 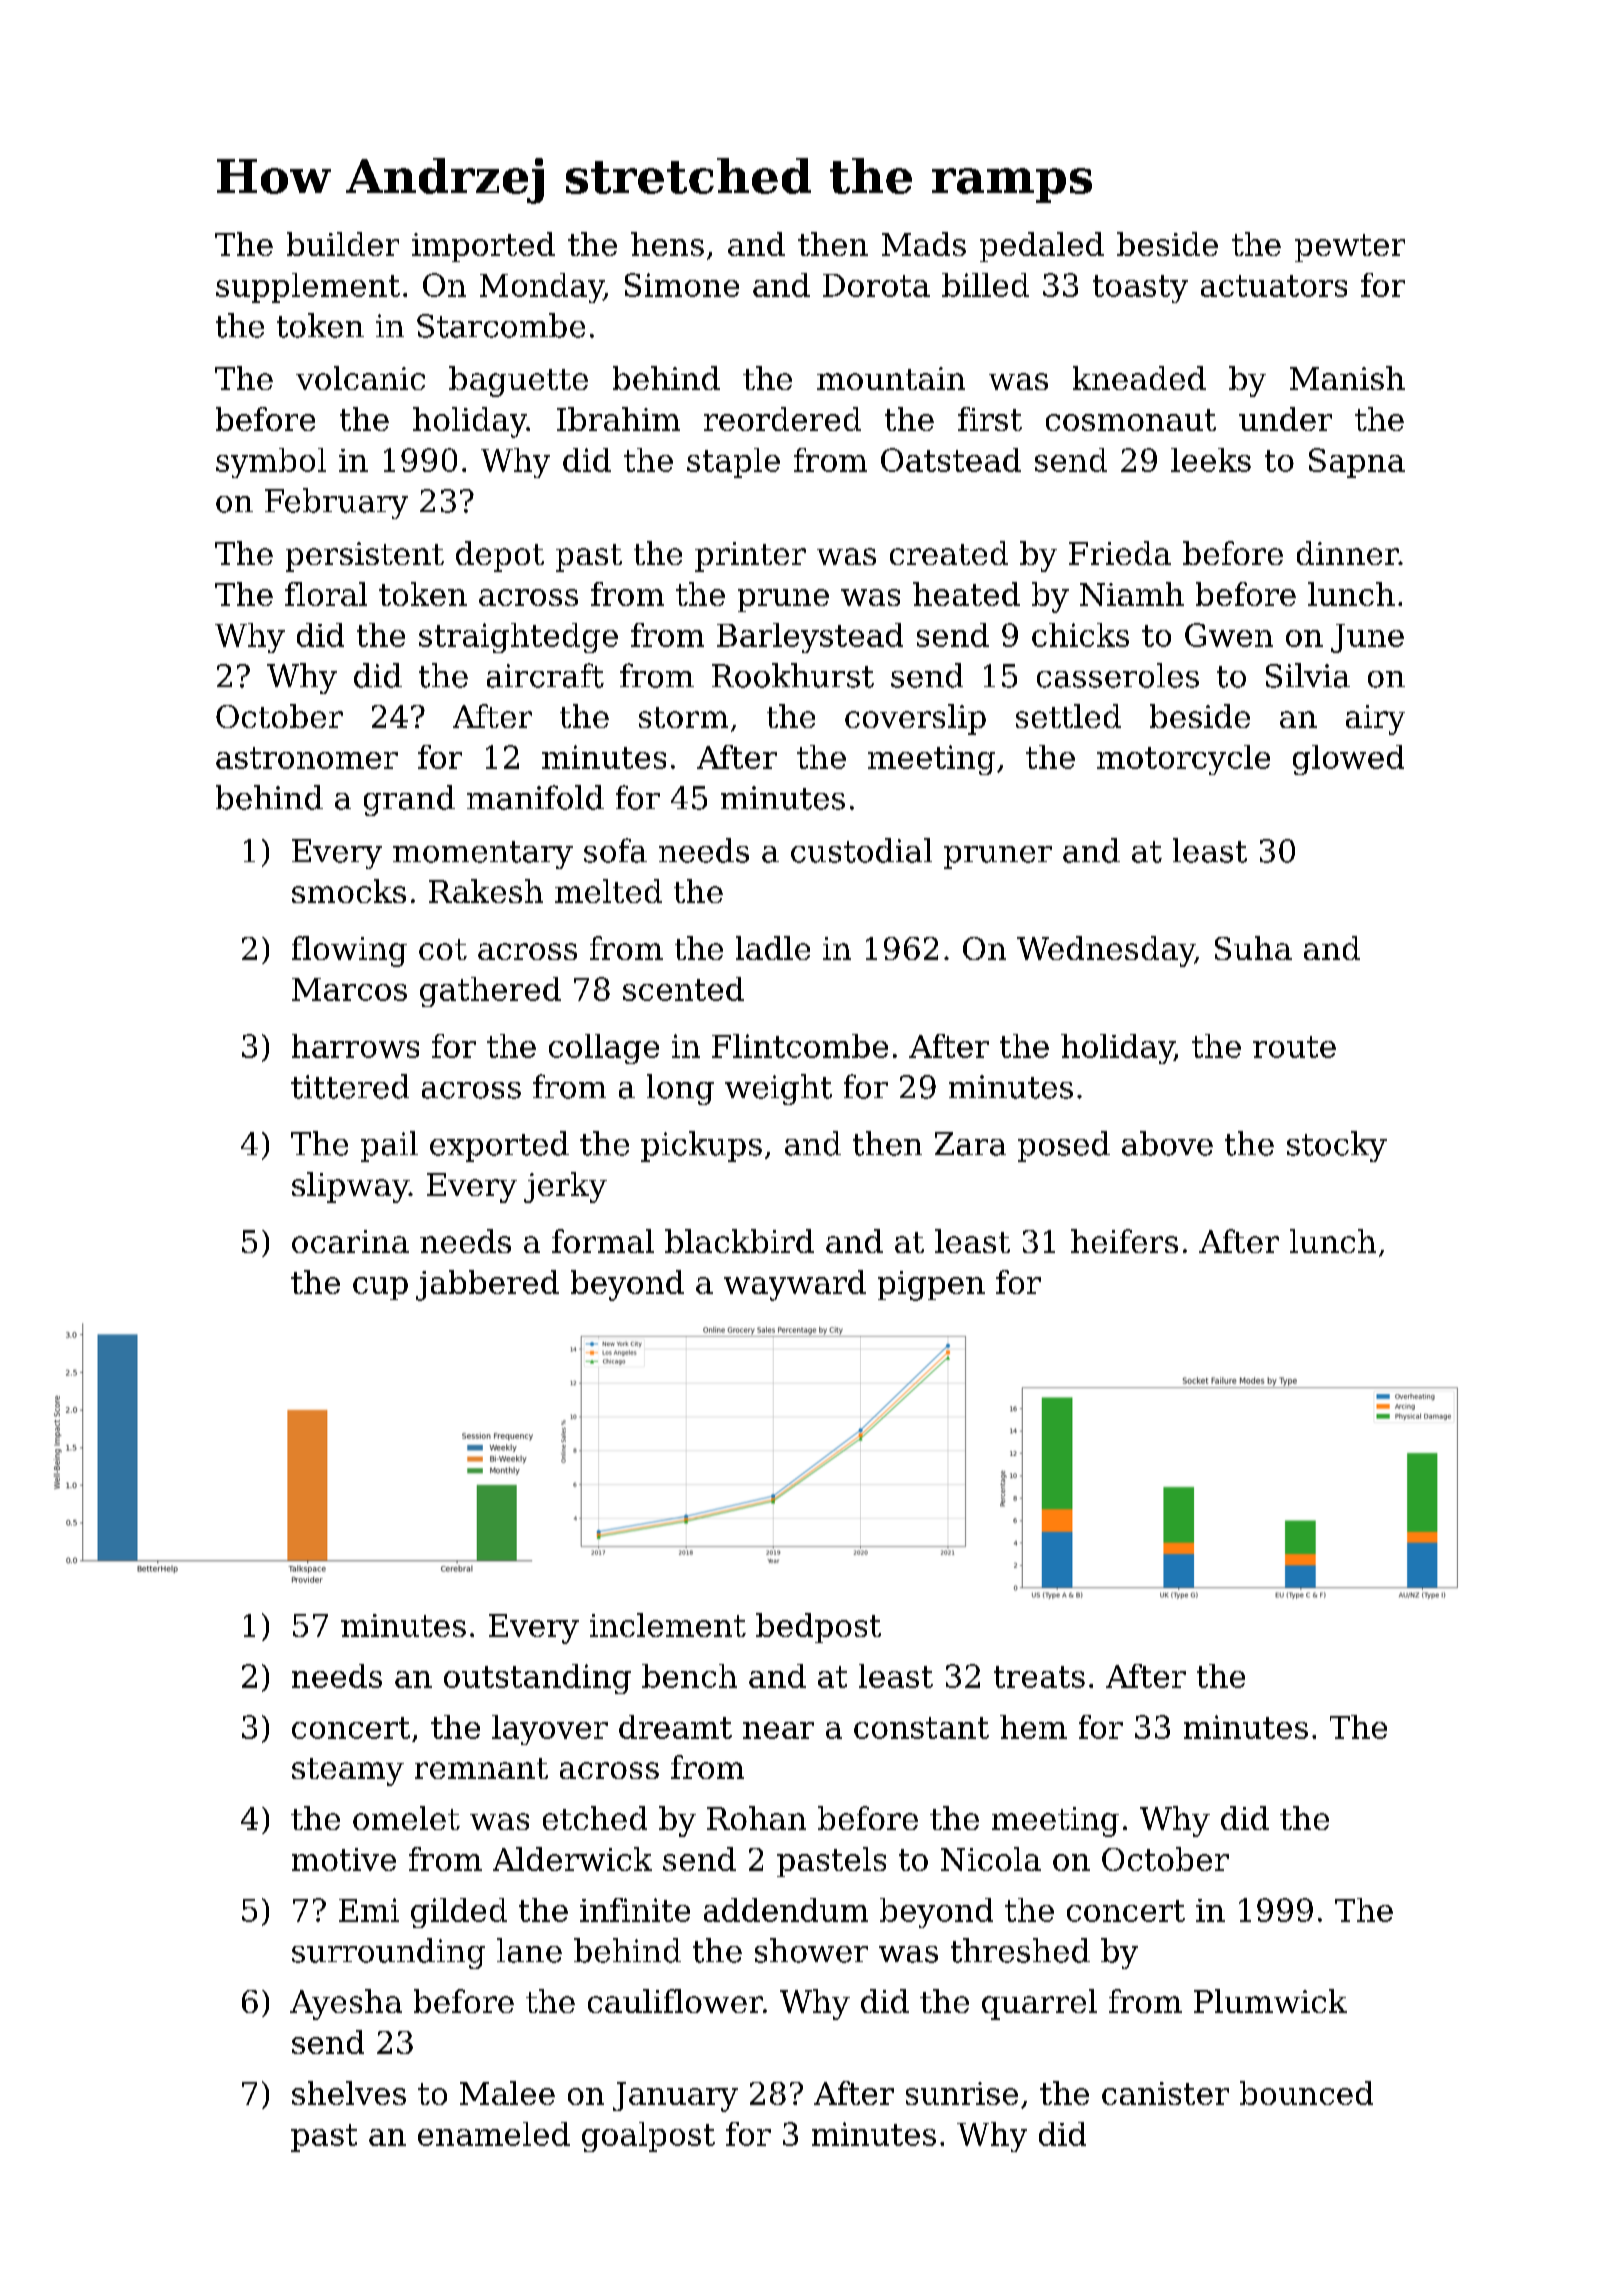 What do you see at coordinates (667, 244) in the screenshot?
I see `hens` at bounding box center [667, 244].
